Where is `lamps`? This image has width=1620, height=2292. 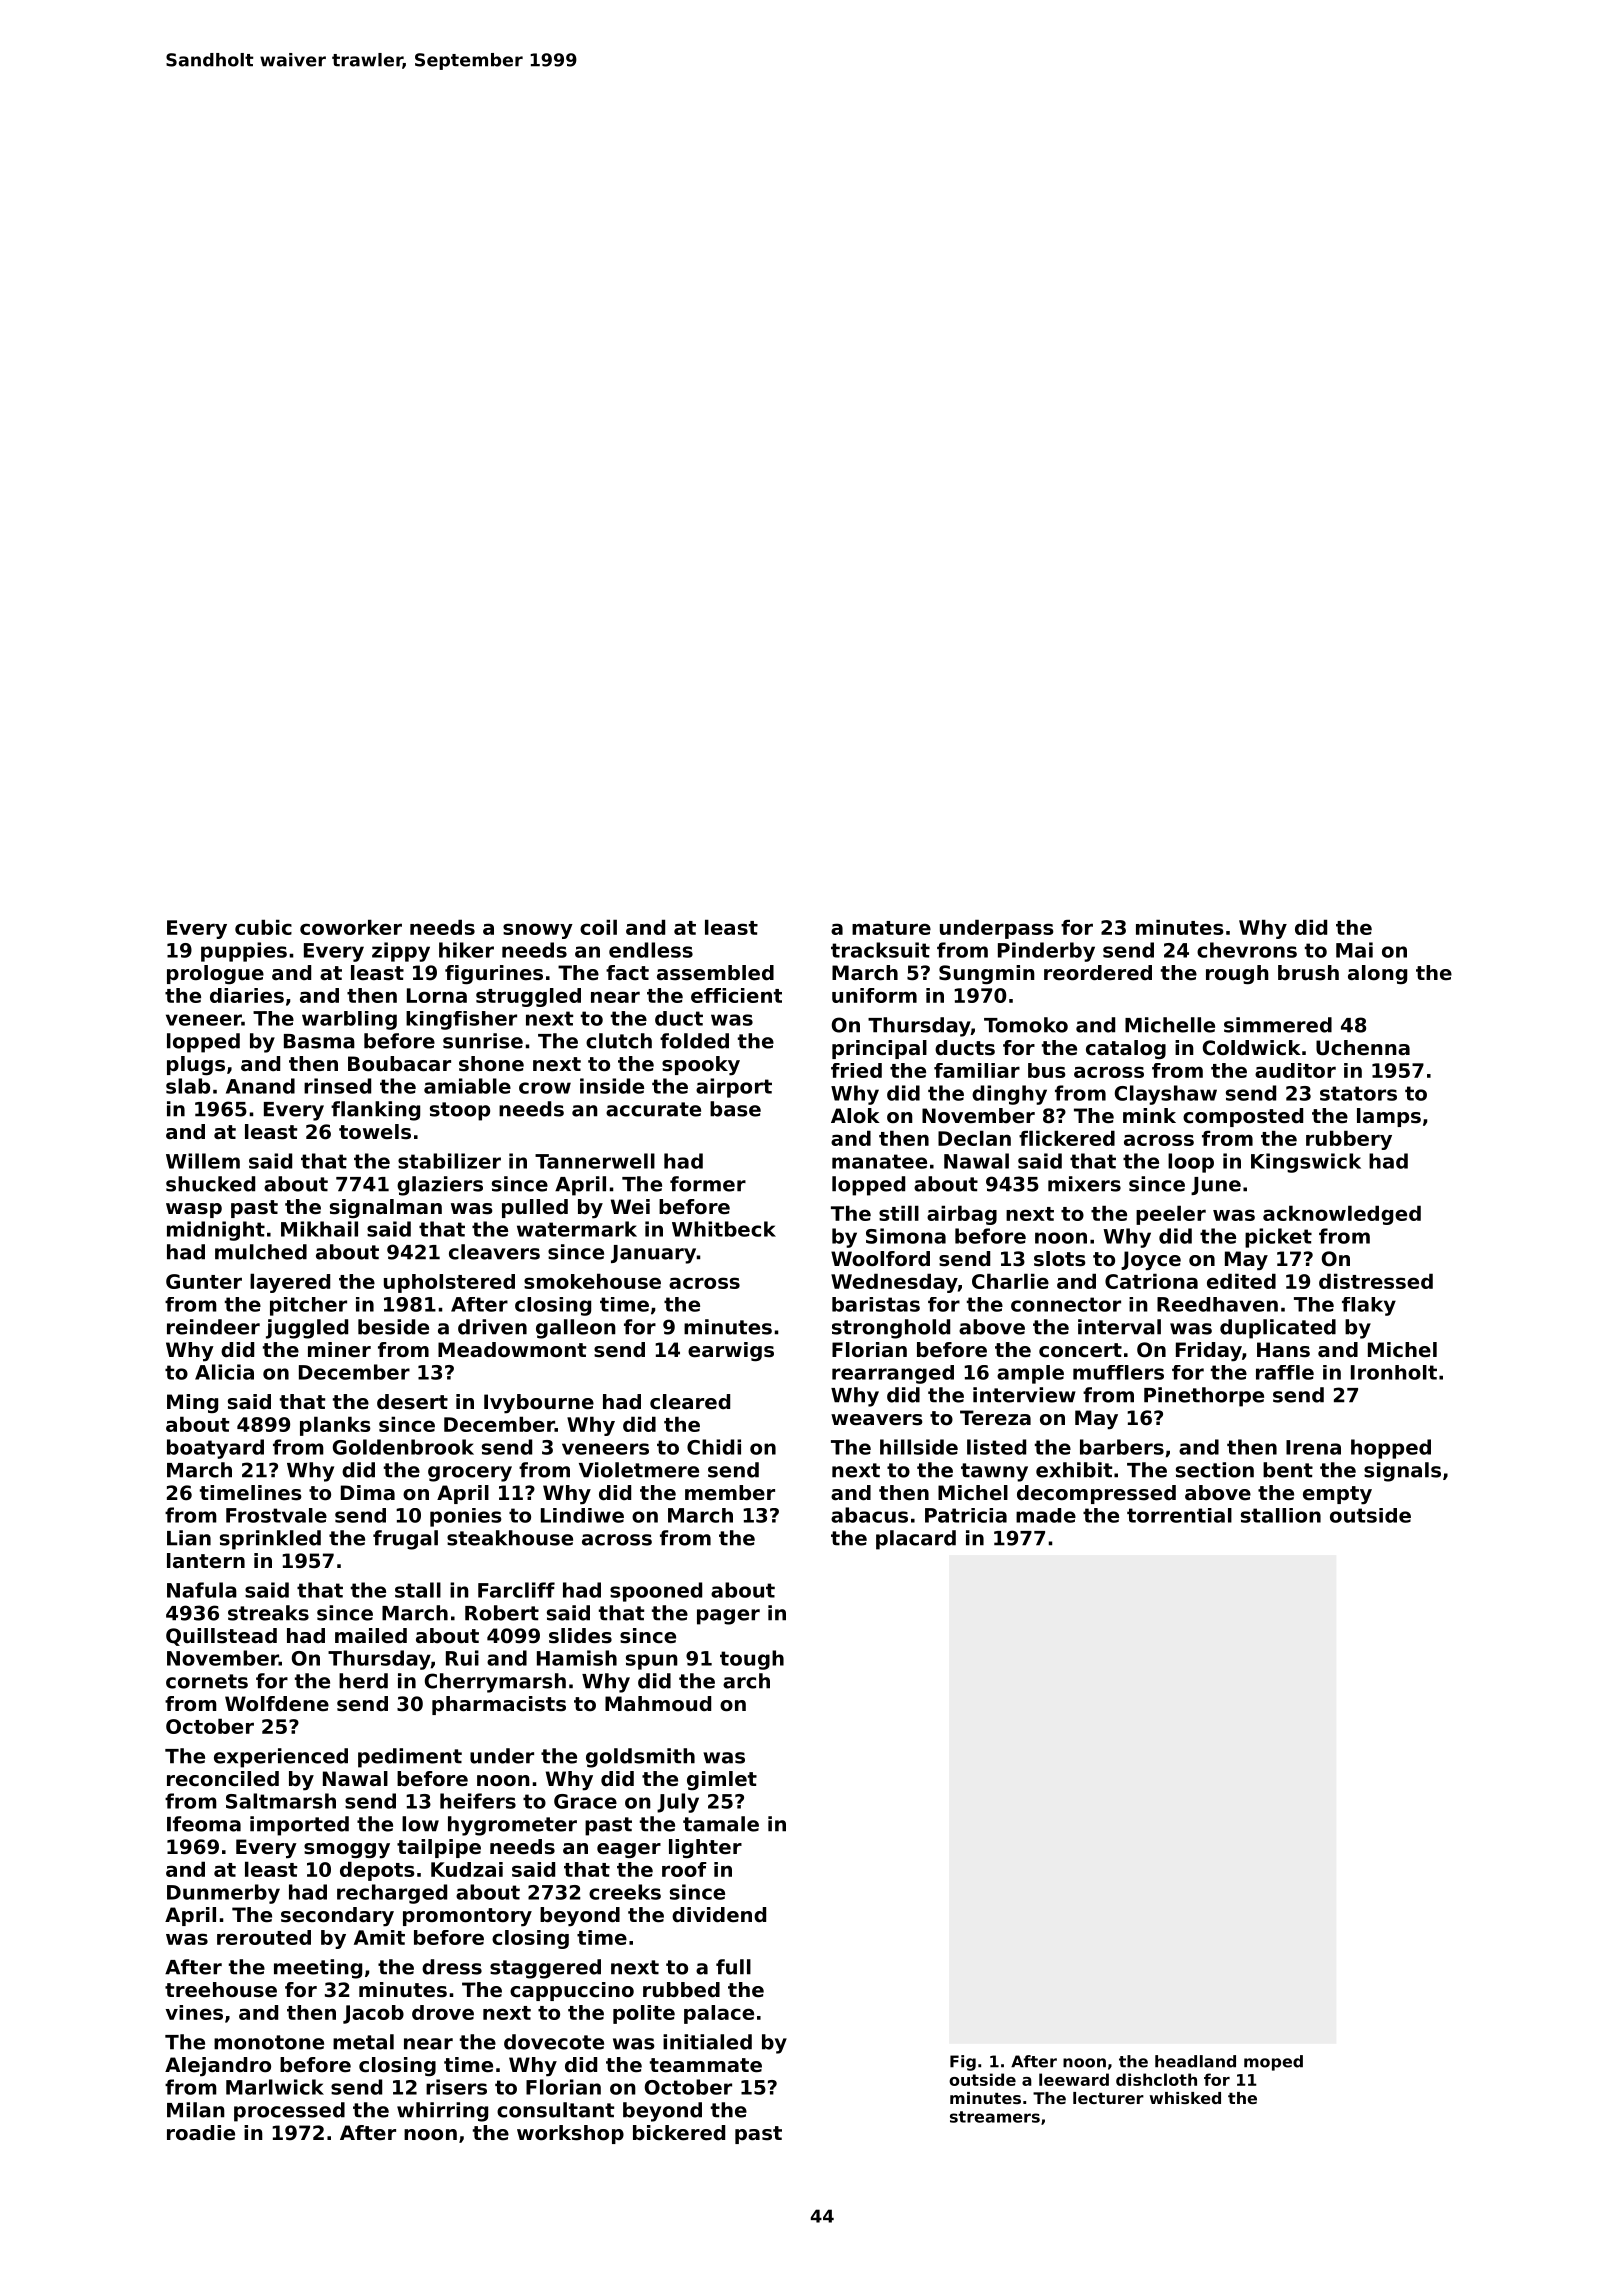
lamps is located at coordinates (1389, 1117).
